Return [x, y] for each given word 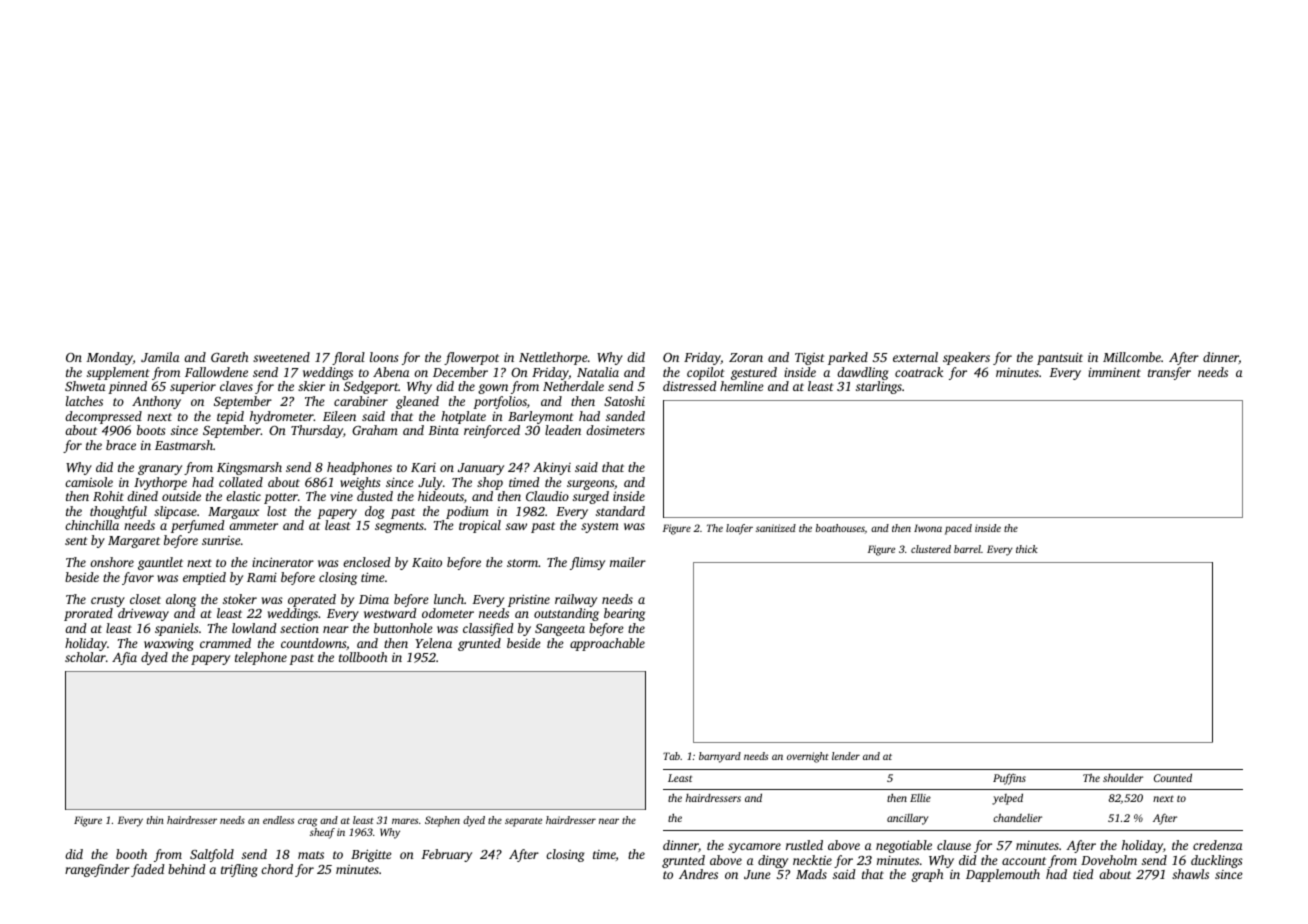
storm [523, 563]
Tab [671, 756]
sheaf [322, 833]
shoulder [1123, 777]
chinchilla [92, 525]
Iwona [928, 528]
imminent [1114, 372]
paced [958, 529]
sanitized [776, 528]
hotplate [463, 417]
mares [405, 821]
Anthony [156, 402]
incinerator [283, 562]
